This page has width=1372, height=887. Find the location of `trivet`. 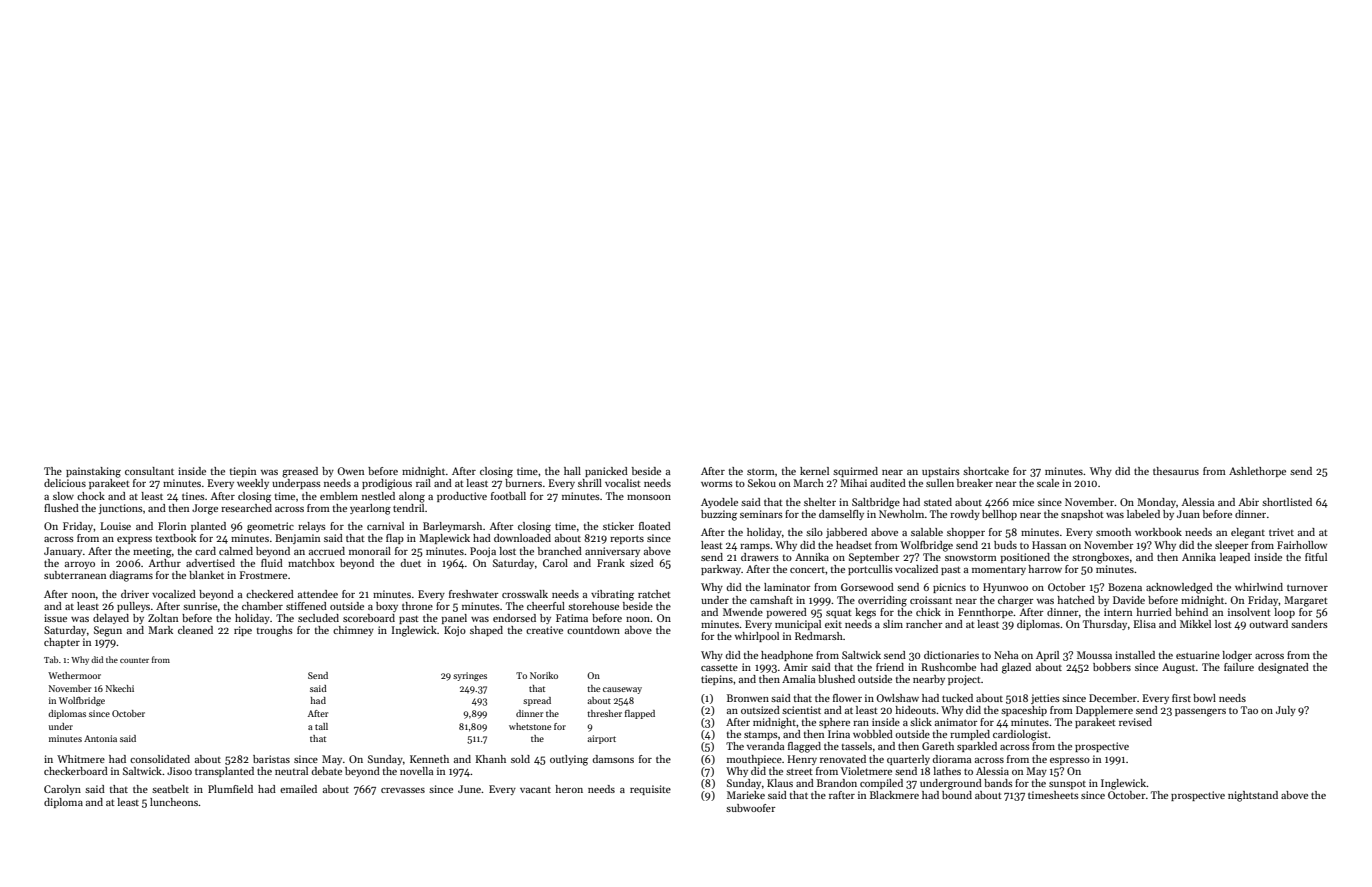

trivet is located at coordinates (1281, 532).
